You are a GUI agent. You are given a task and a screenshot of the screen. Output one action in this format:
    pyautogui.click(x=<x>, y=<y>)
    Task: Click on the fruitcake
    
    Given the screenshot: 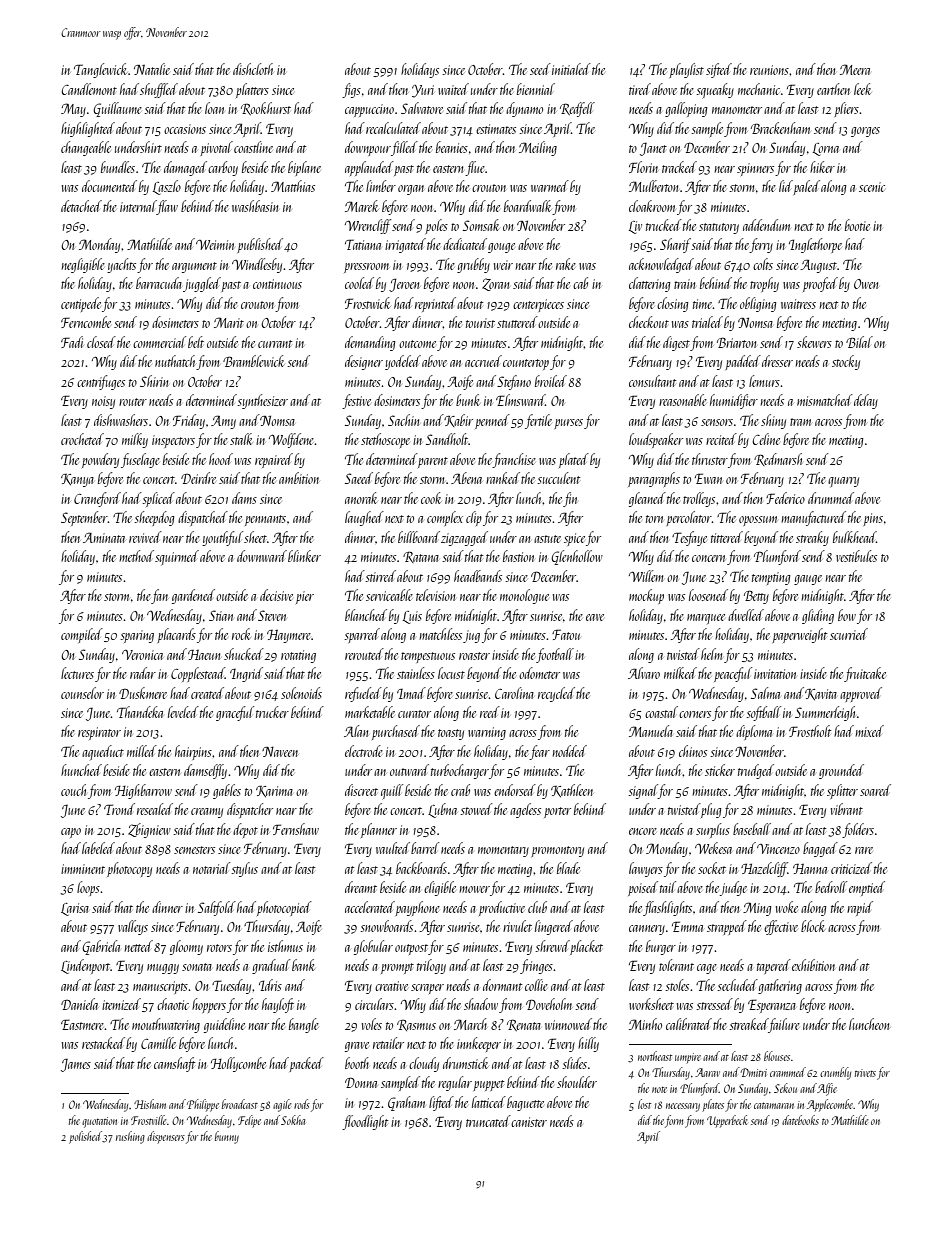 What is the action you would take?
    pyautogui.click(x=865, y=674)
